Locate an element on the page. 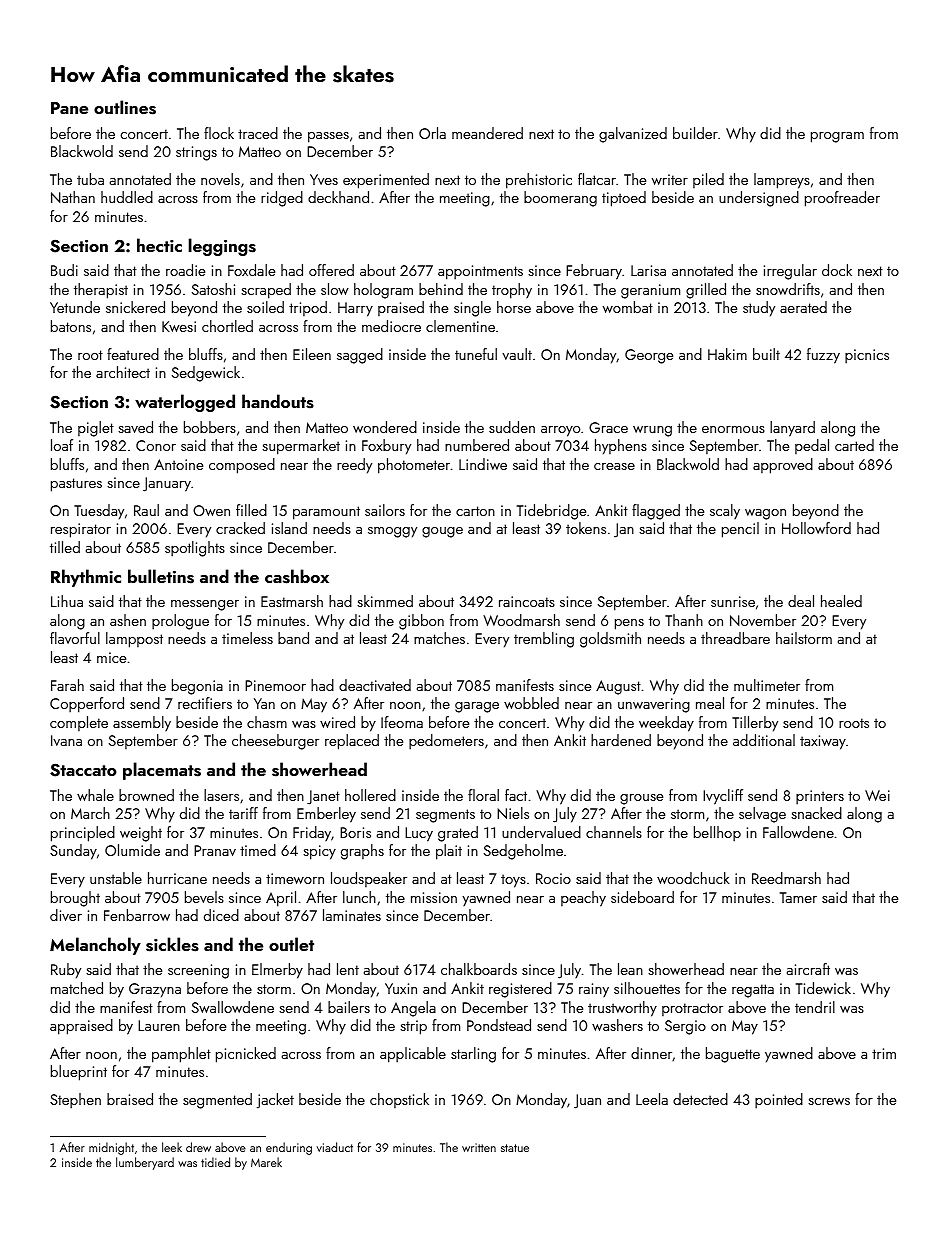 The width and height of the image is (952, 1233). outlines is located at coordinates (125, 107).
